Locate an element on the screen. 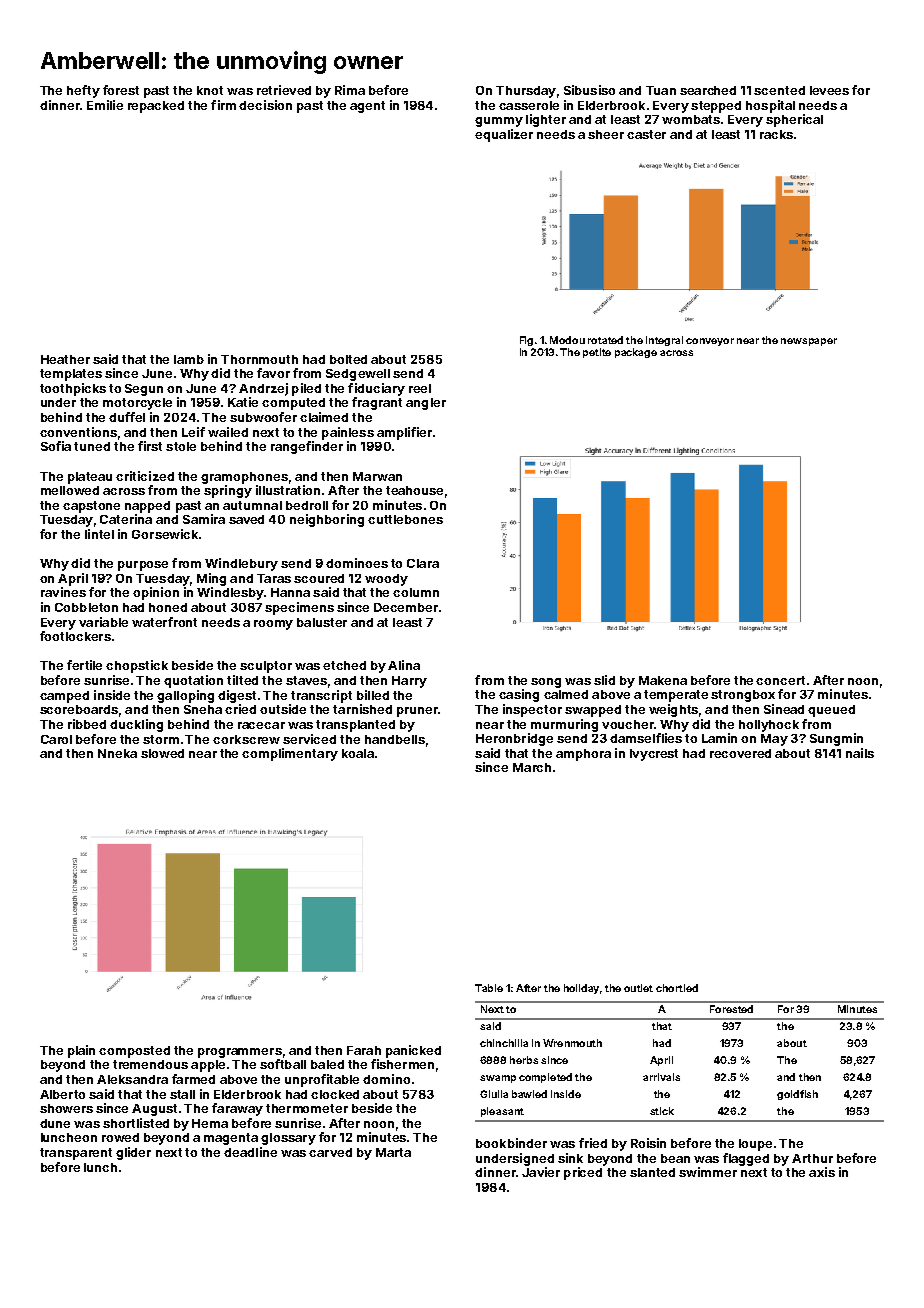  slid is located at coordinates (604, 680).
